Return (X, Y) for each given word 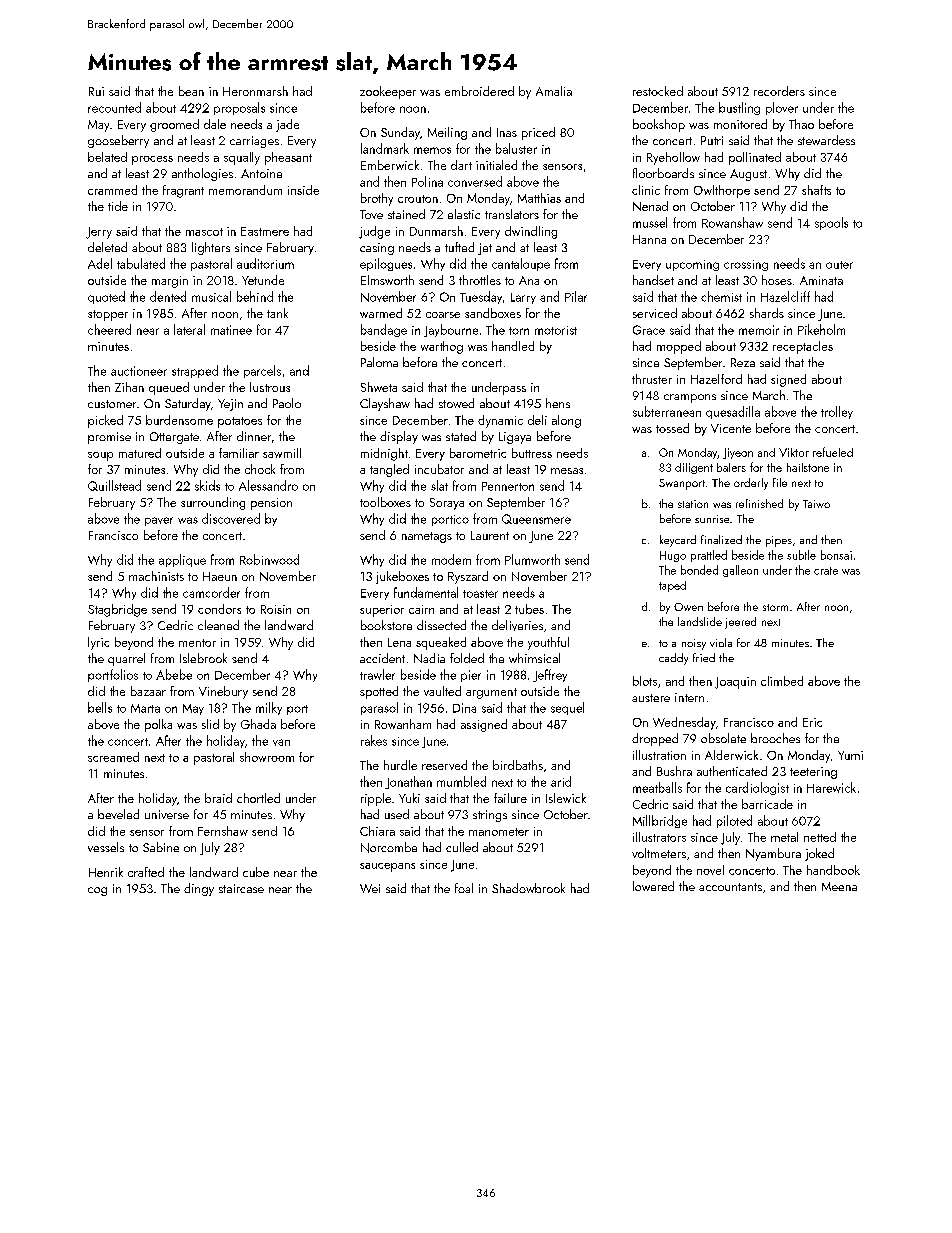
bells (100, 707)
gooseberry (118, 141)
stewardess (826, 140)
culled (462, 847)
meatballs (657, 787)
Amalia (554, 91)
